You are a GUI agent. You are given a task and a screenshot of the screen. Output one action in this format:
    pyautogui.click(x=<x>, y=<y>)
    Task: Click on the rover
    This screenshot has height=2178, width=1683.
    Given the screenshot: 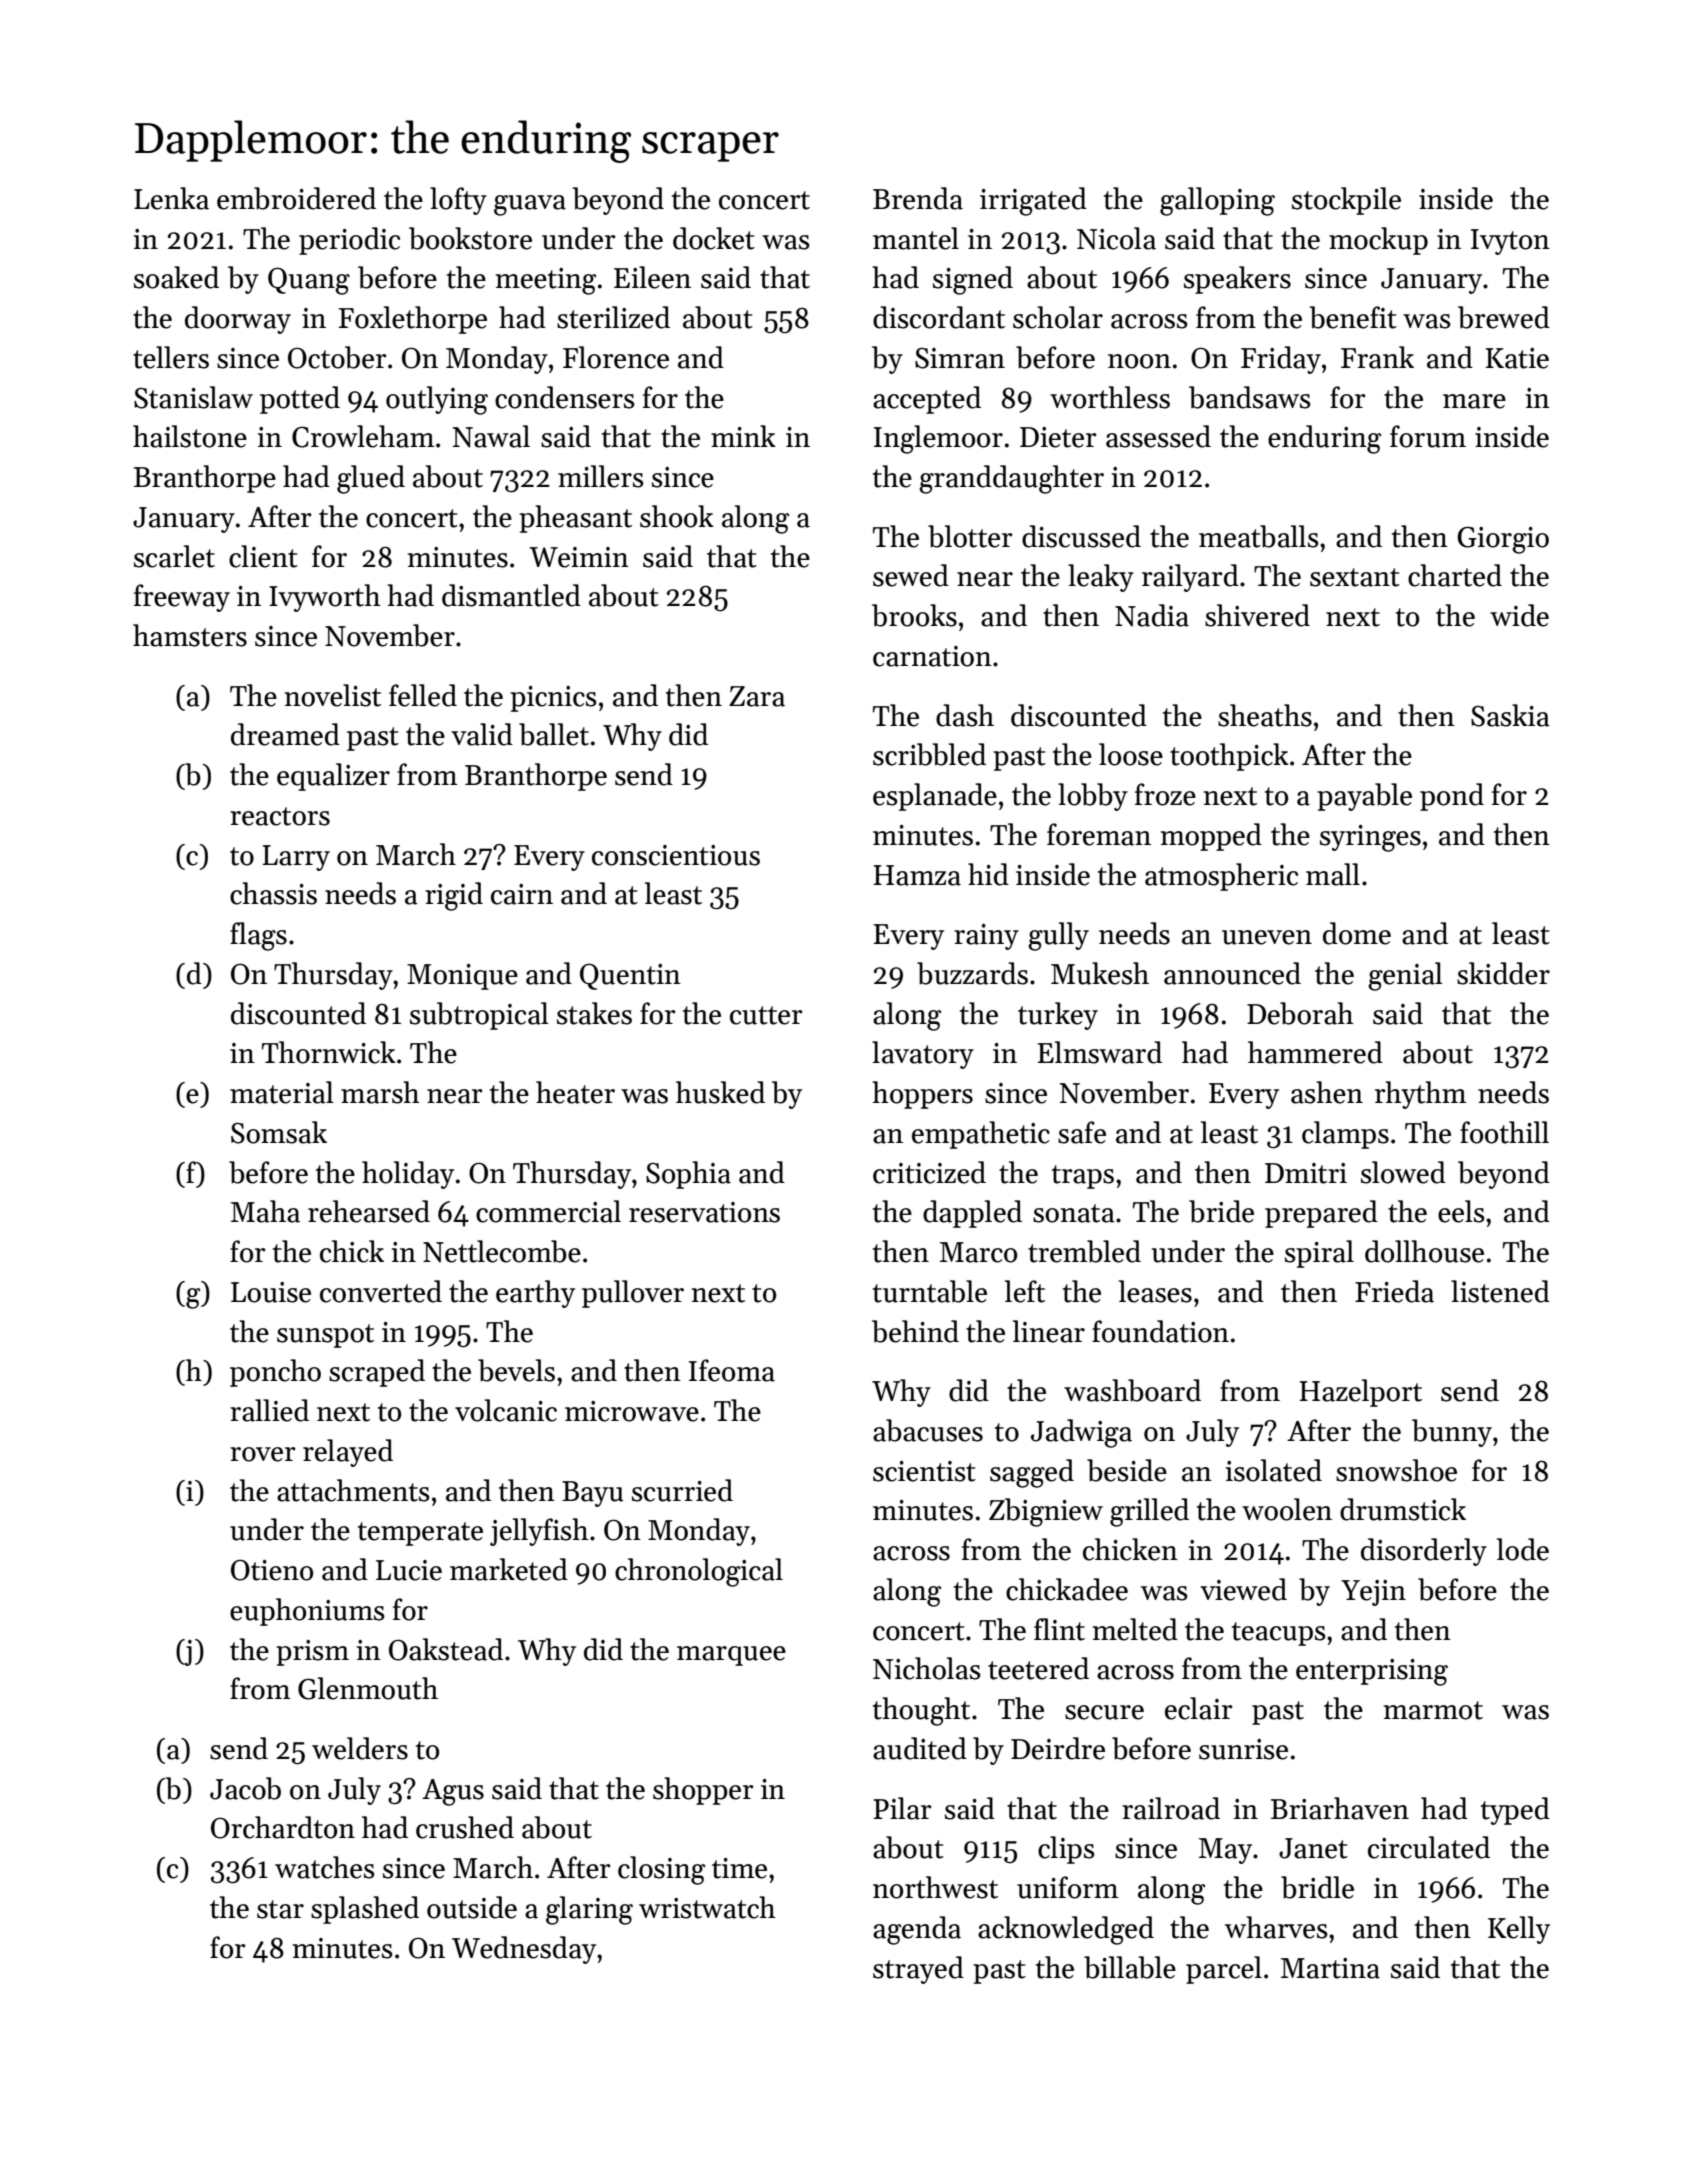 What is the action you would take?
    pyautogui.click(x=263, y=1454)
